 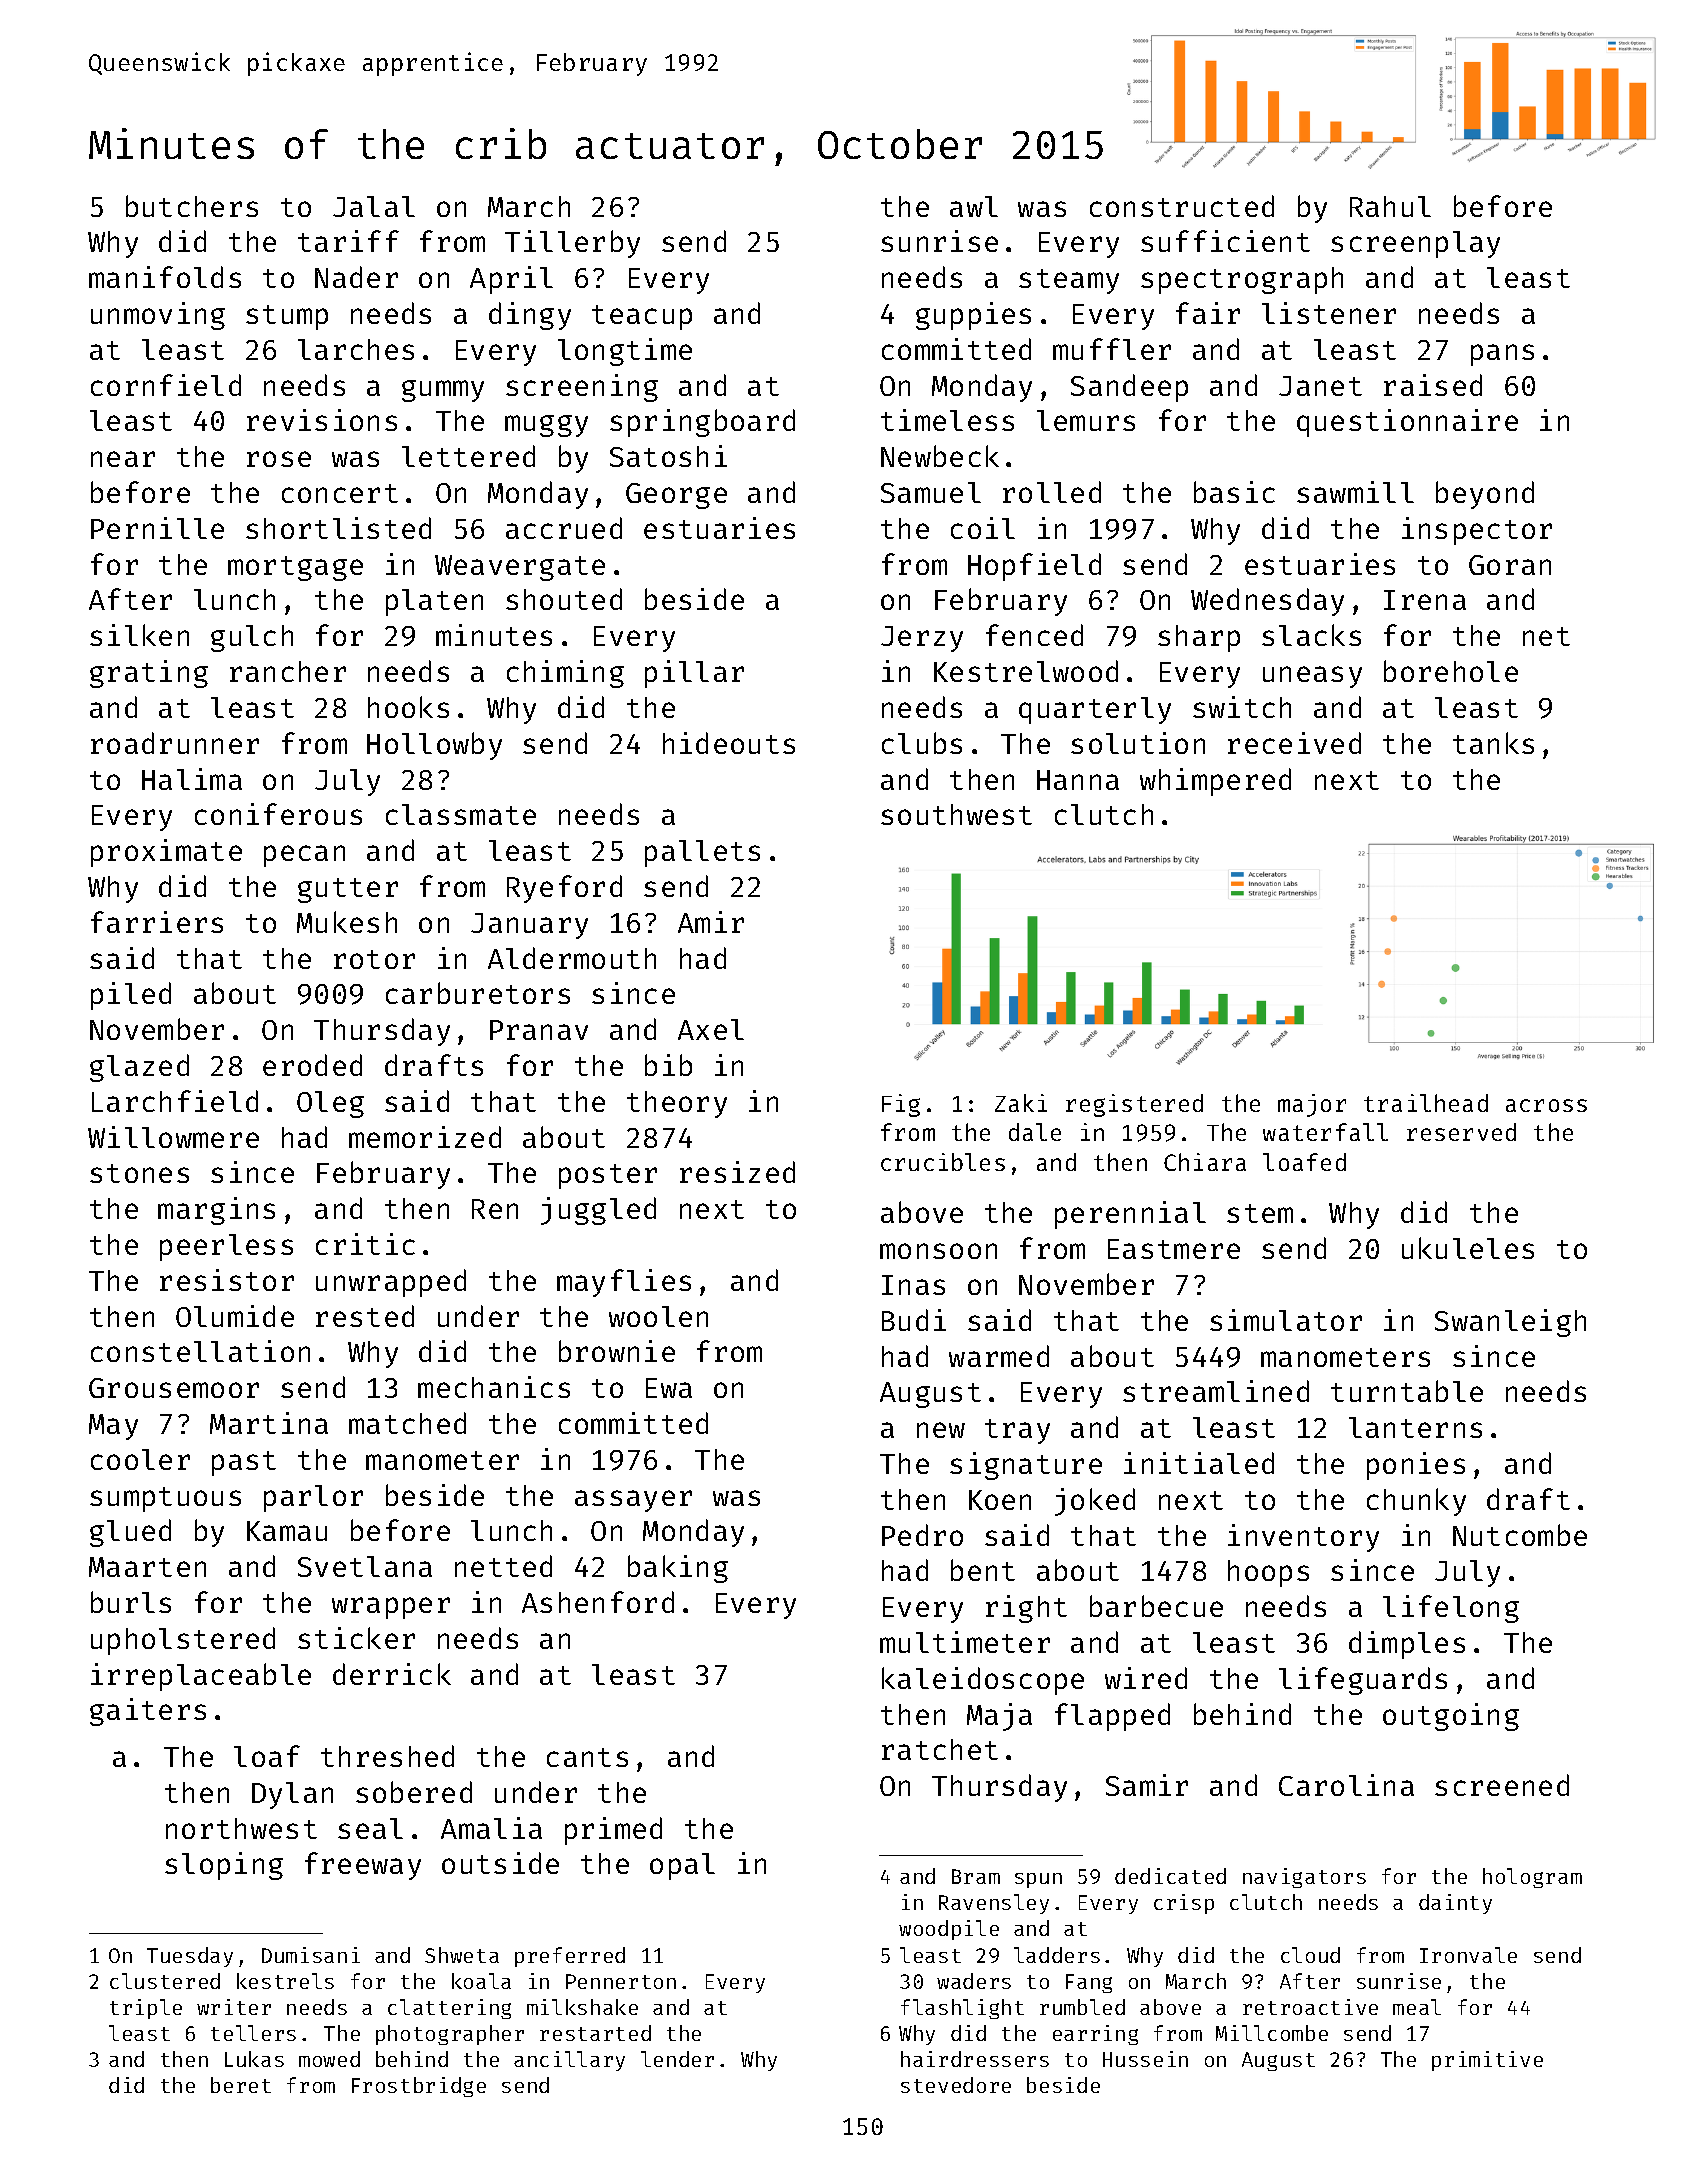 What do you see at coordinates (1493, 743) in the screenshot?
I see `tanks` at bounding box center [1493, 743].
